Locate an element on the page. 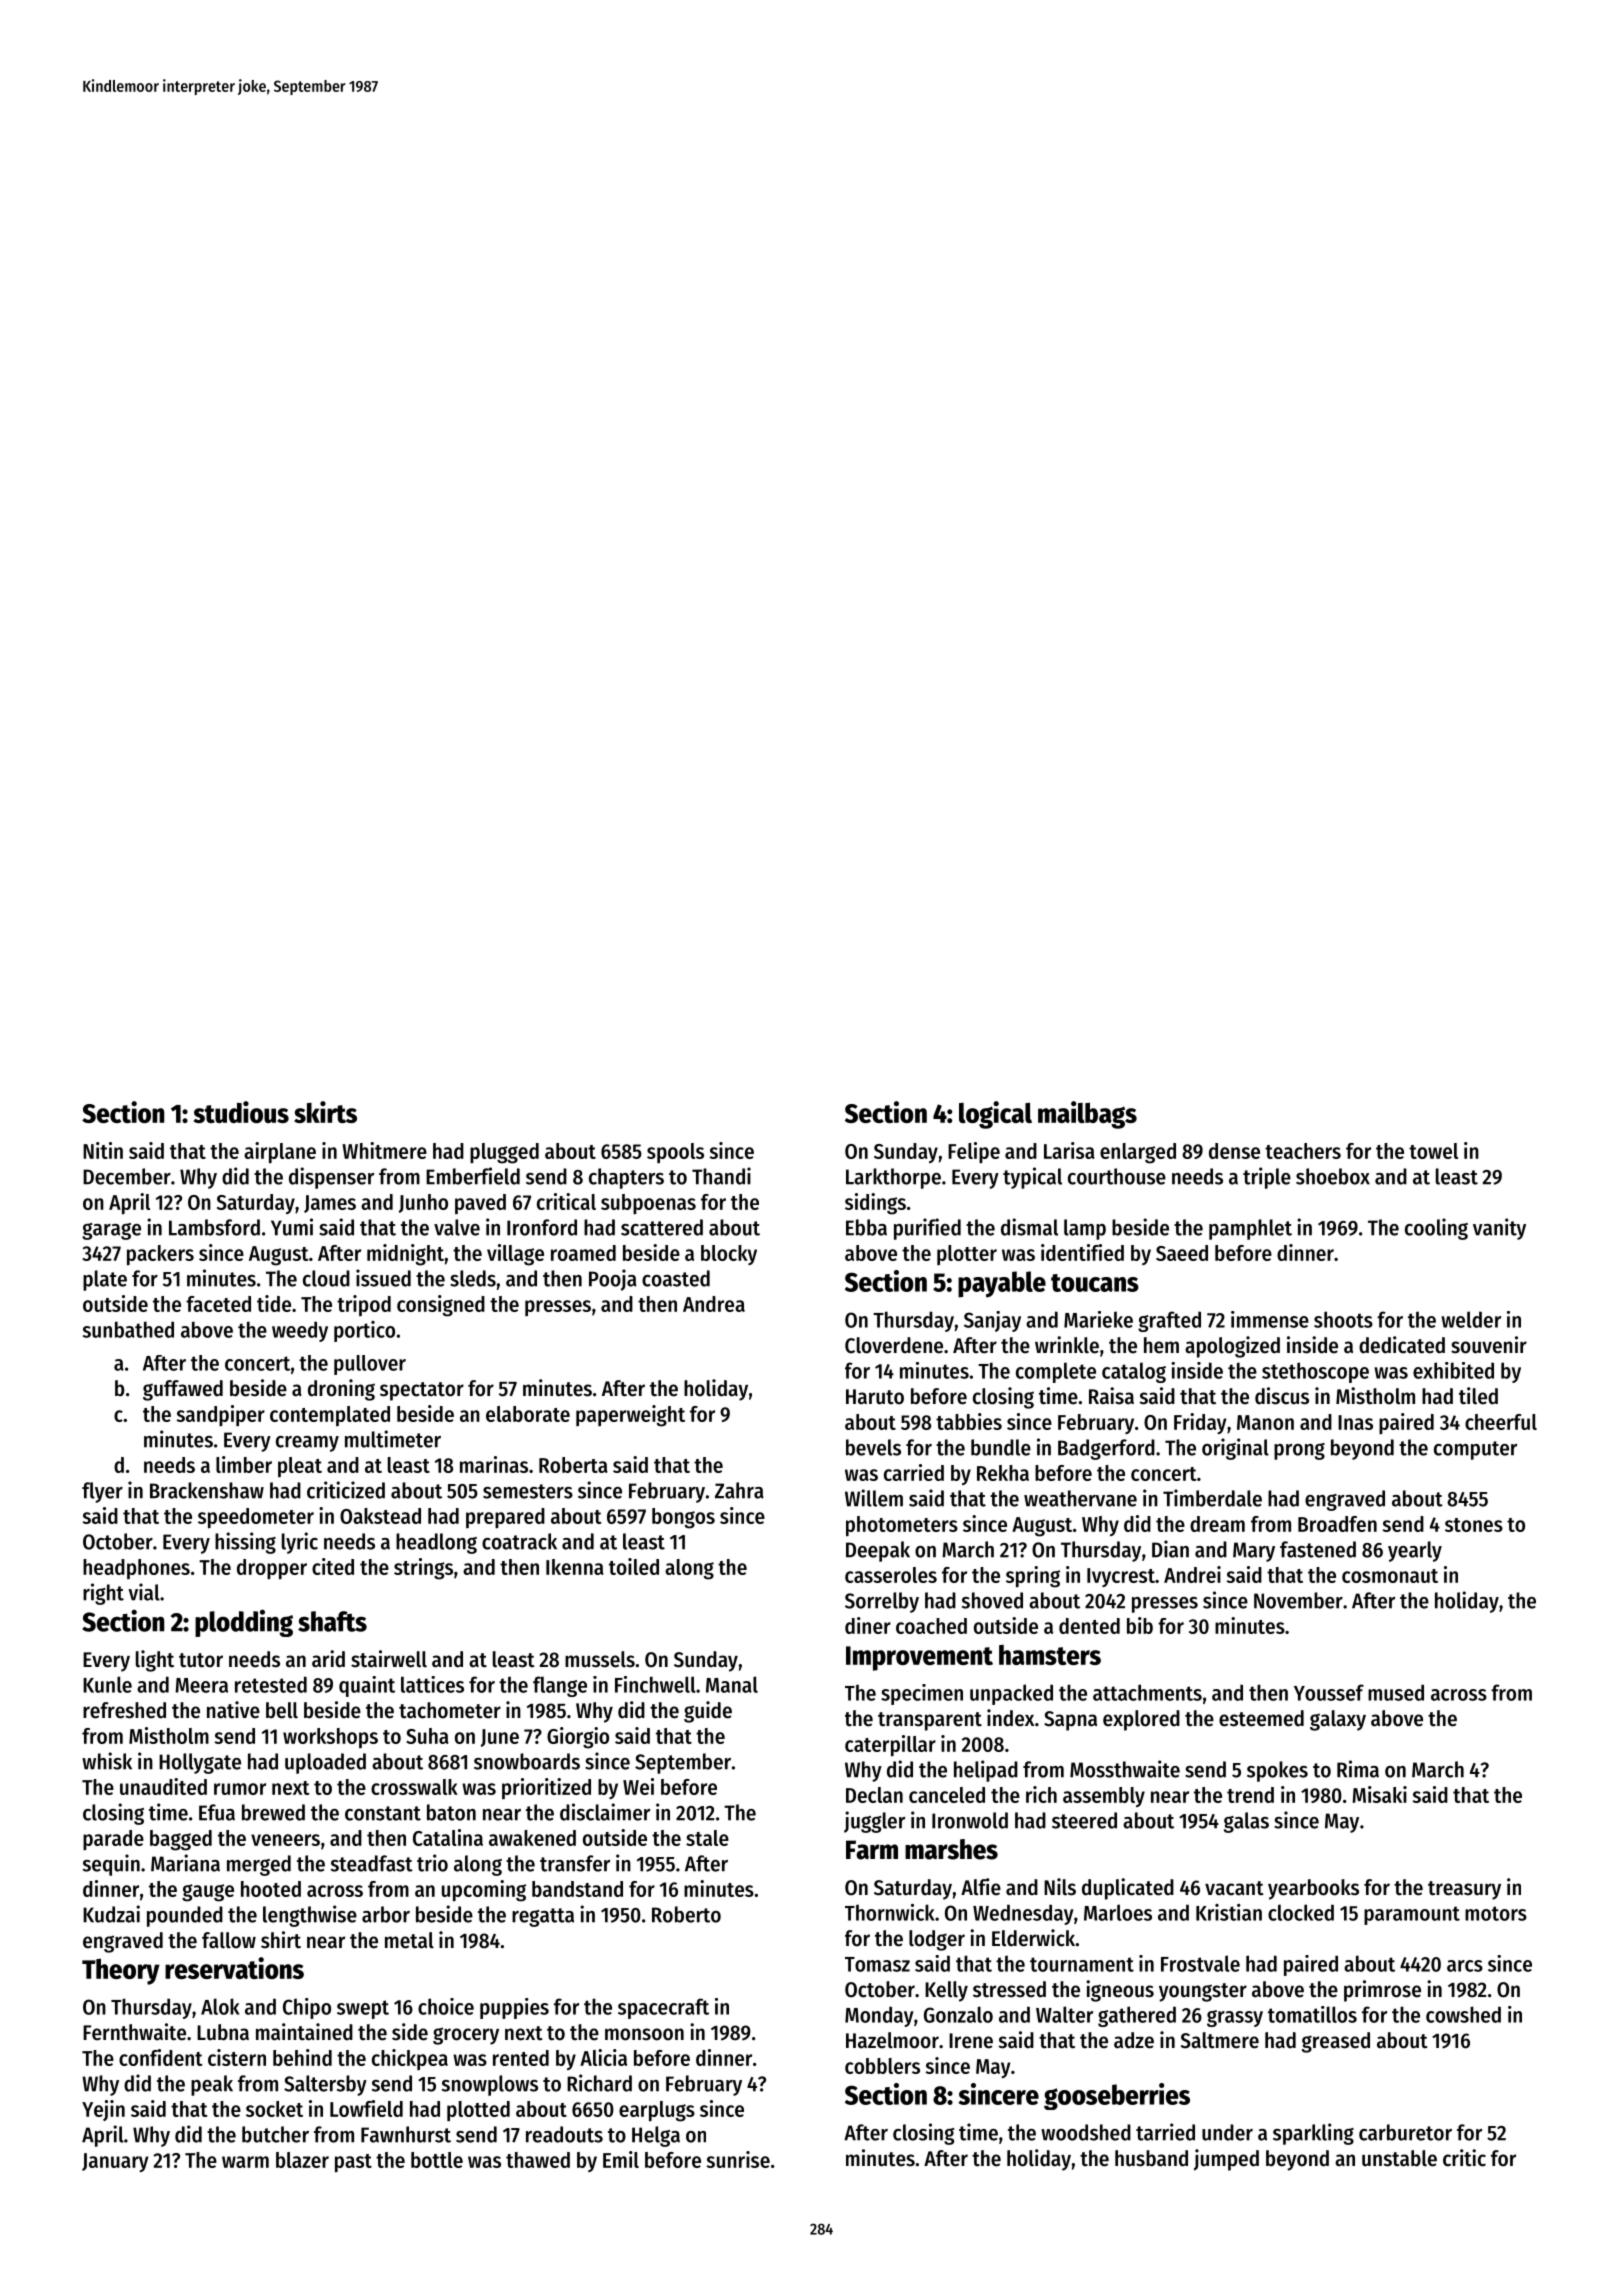 The width and height of the document is (1620, 2292). past is located at coordinates (353, 2163).
